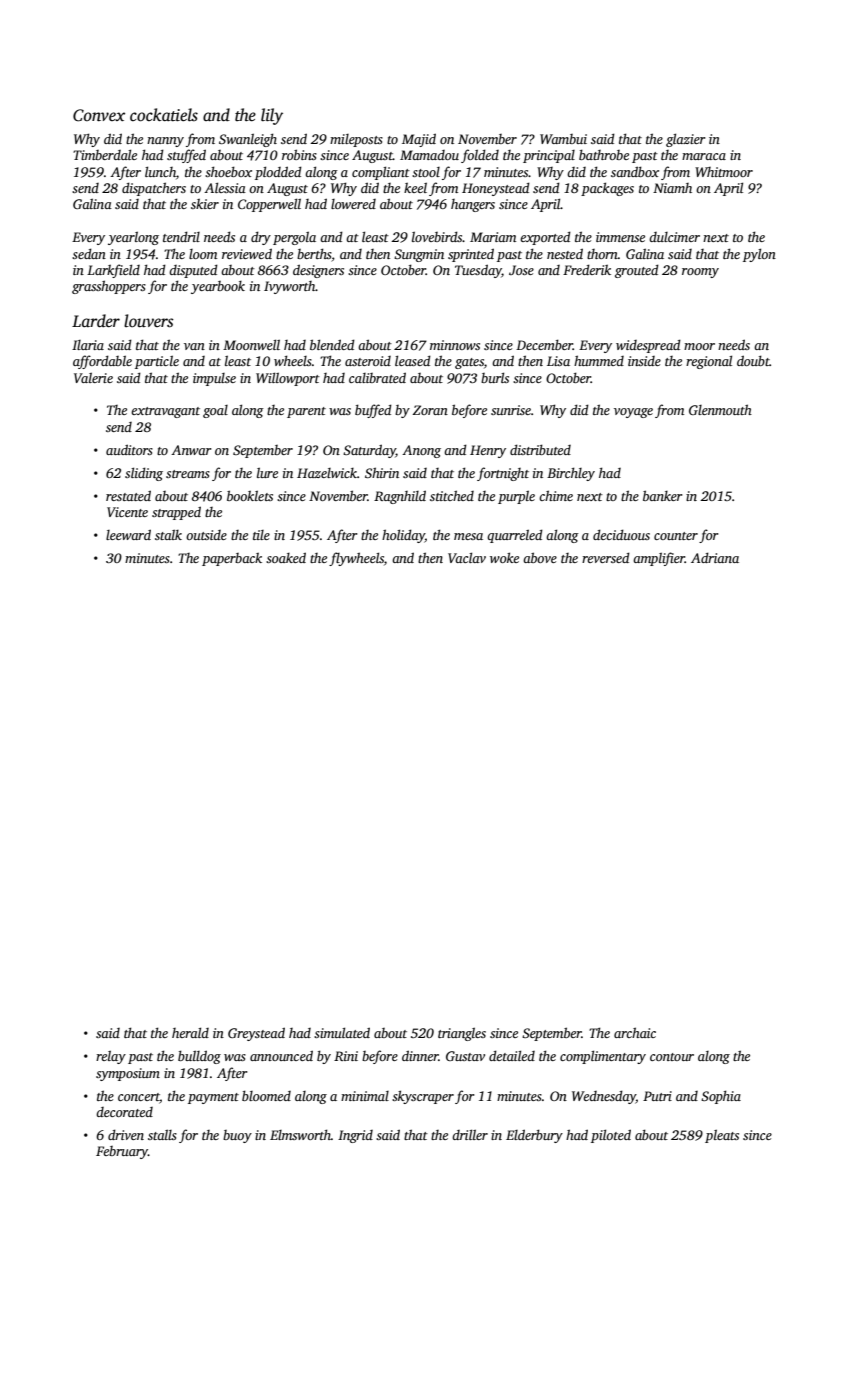 The width and height of the screenshot is (849, 1400). I want to click on paperback, so click(232, 559).
